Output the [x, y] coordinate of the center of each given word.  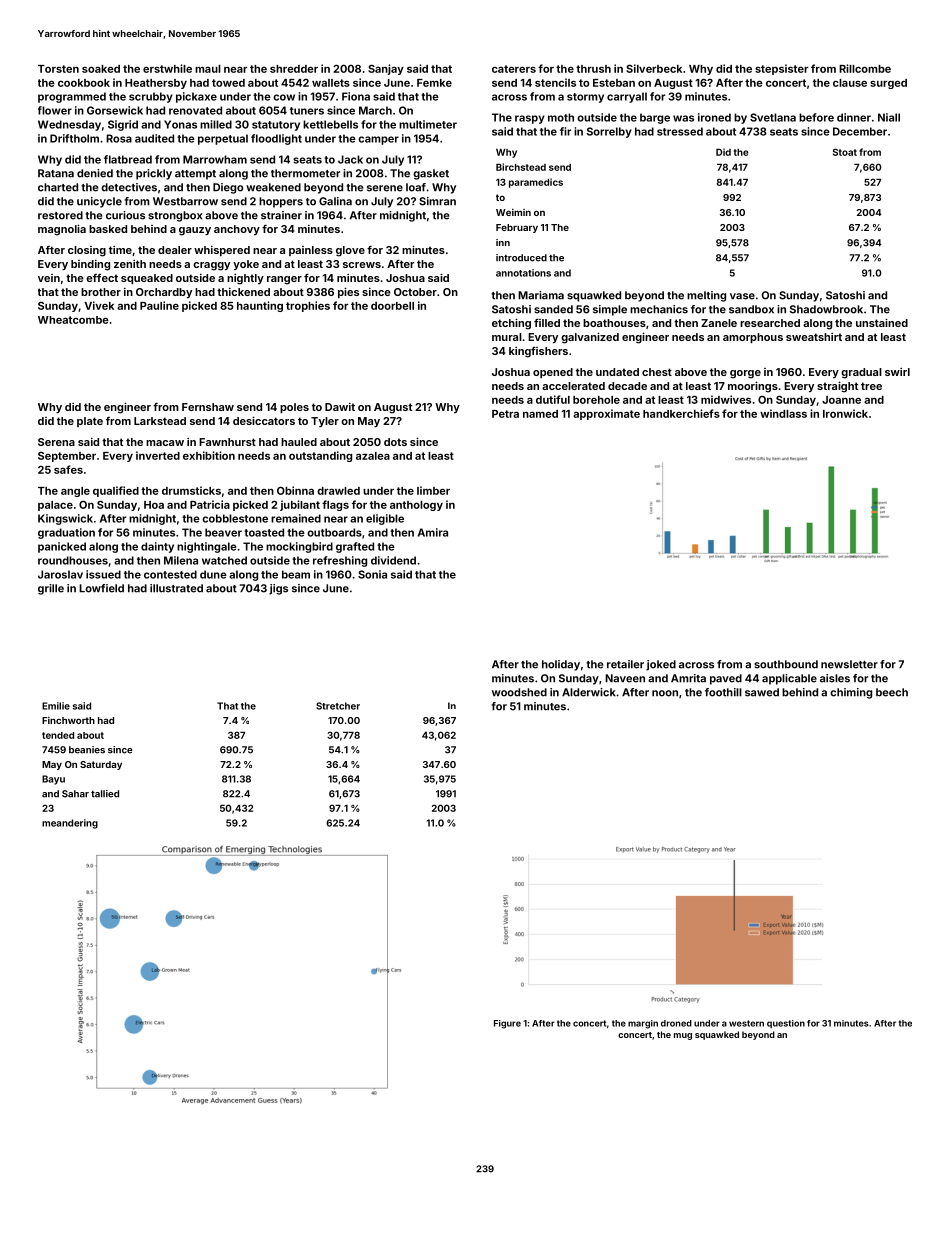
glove [350, 251]
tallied [105, 794]
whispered [222, 250]
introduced [521, 258]
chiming [851, 693]
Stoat [845, 152]
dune [213, 574]
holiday [561, 665]
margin [643, 1024]
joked [661, 665]
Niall [889, 117]
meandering [70, 824]
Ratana [56, 173]
